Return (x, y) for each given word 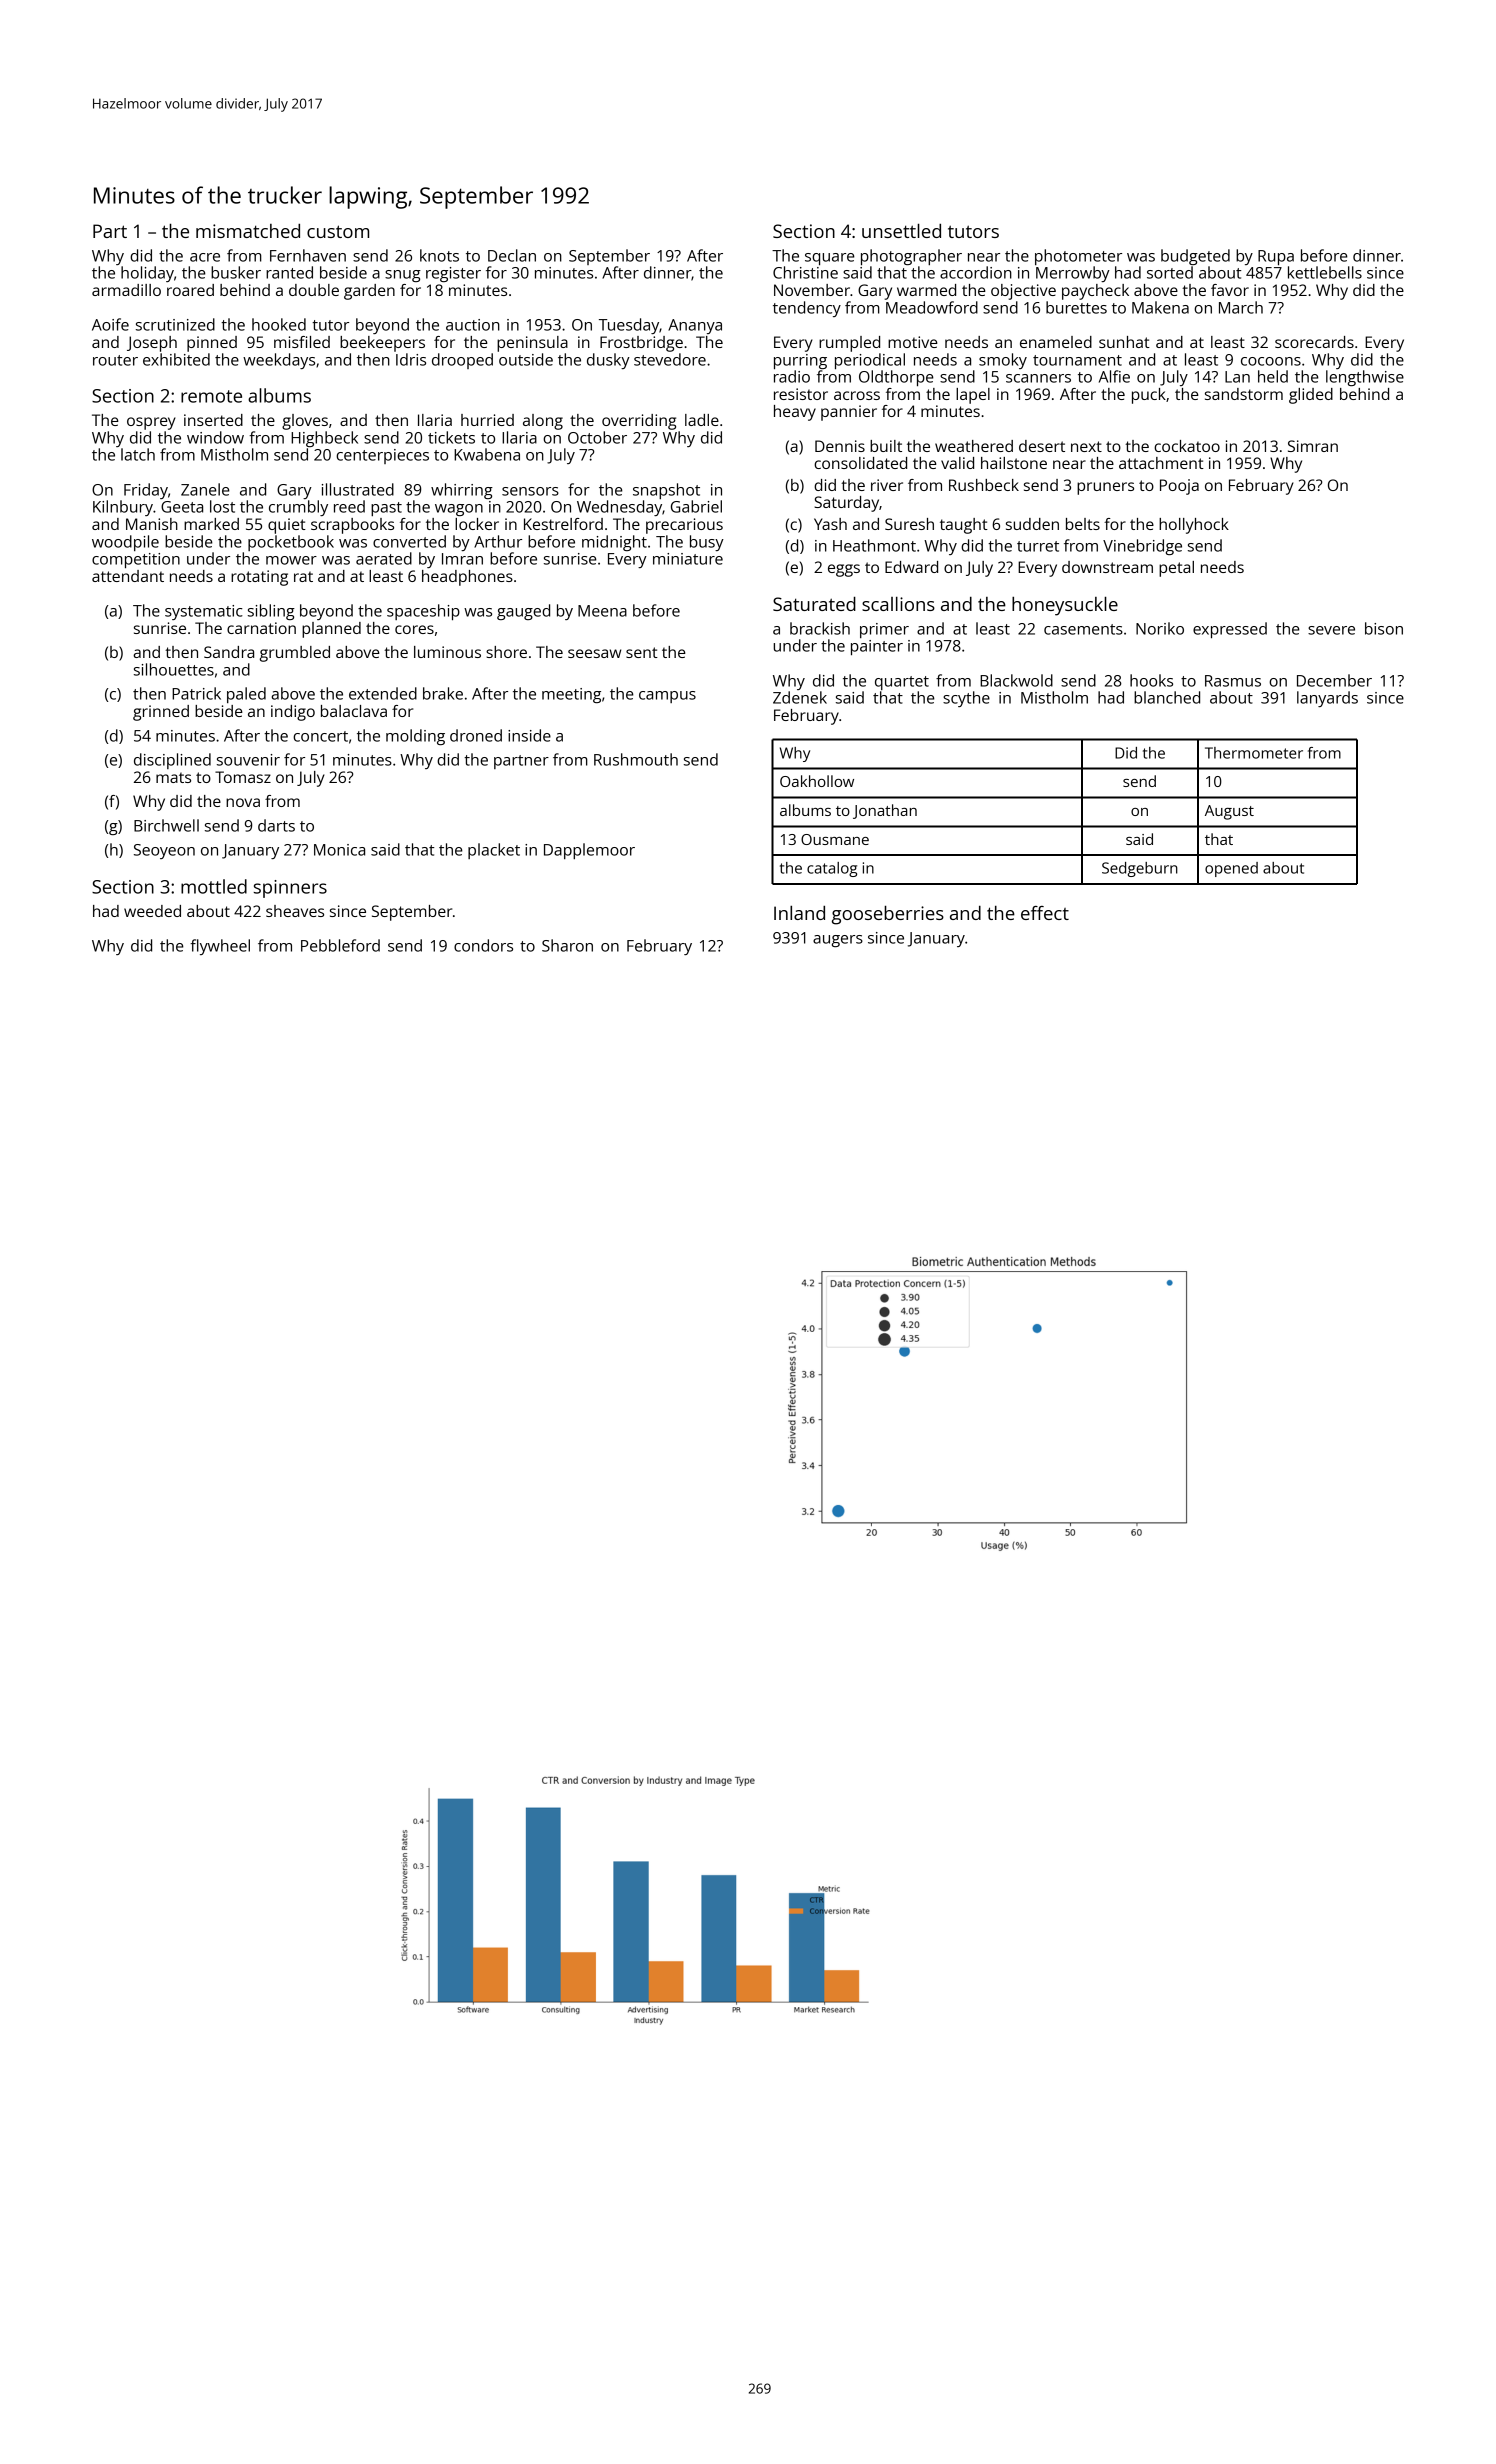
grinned (161, 713)
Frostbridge (641, 344)
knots (439, 255)
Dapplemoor (589, 851)
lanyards (1327, 699)
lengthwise (1365, 378)
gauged (523, 612)
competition (136, 560)
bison (1384, 628)
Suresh (909, 524)
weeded (152, 911)
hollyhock (1194, 526)
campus (667, 697)
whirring (462, 491)
